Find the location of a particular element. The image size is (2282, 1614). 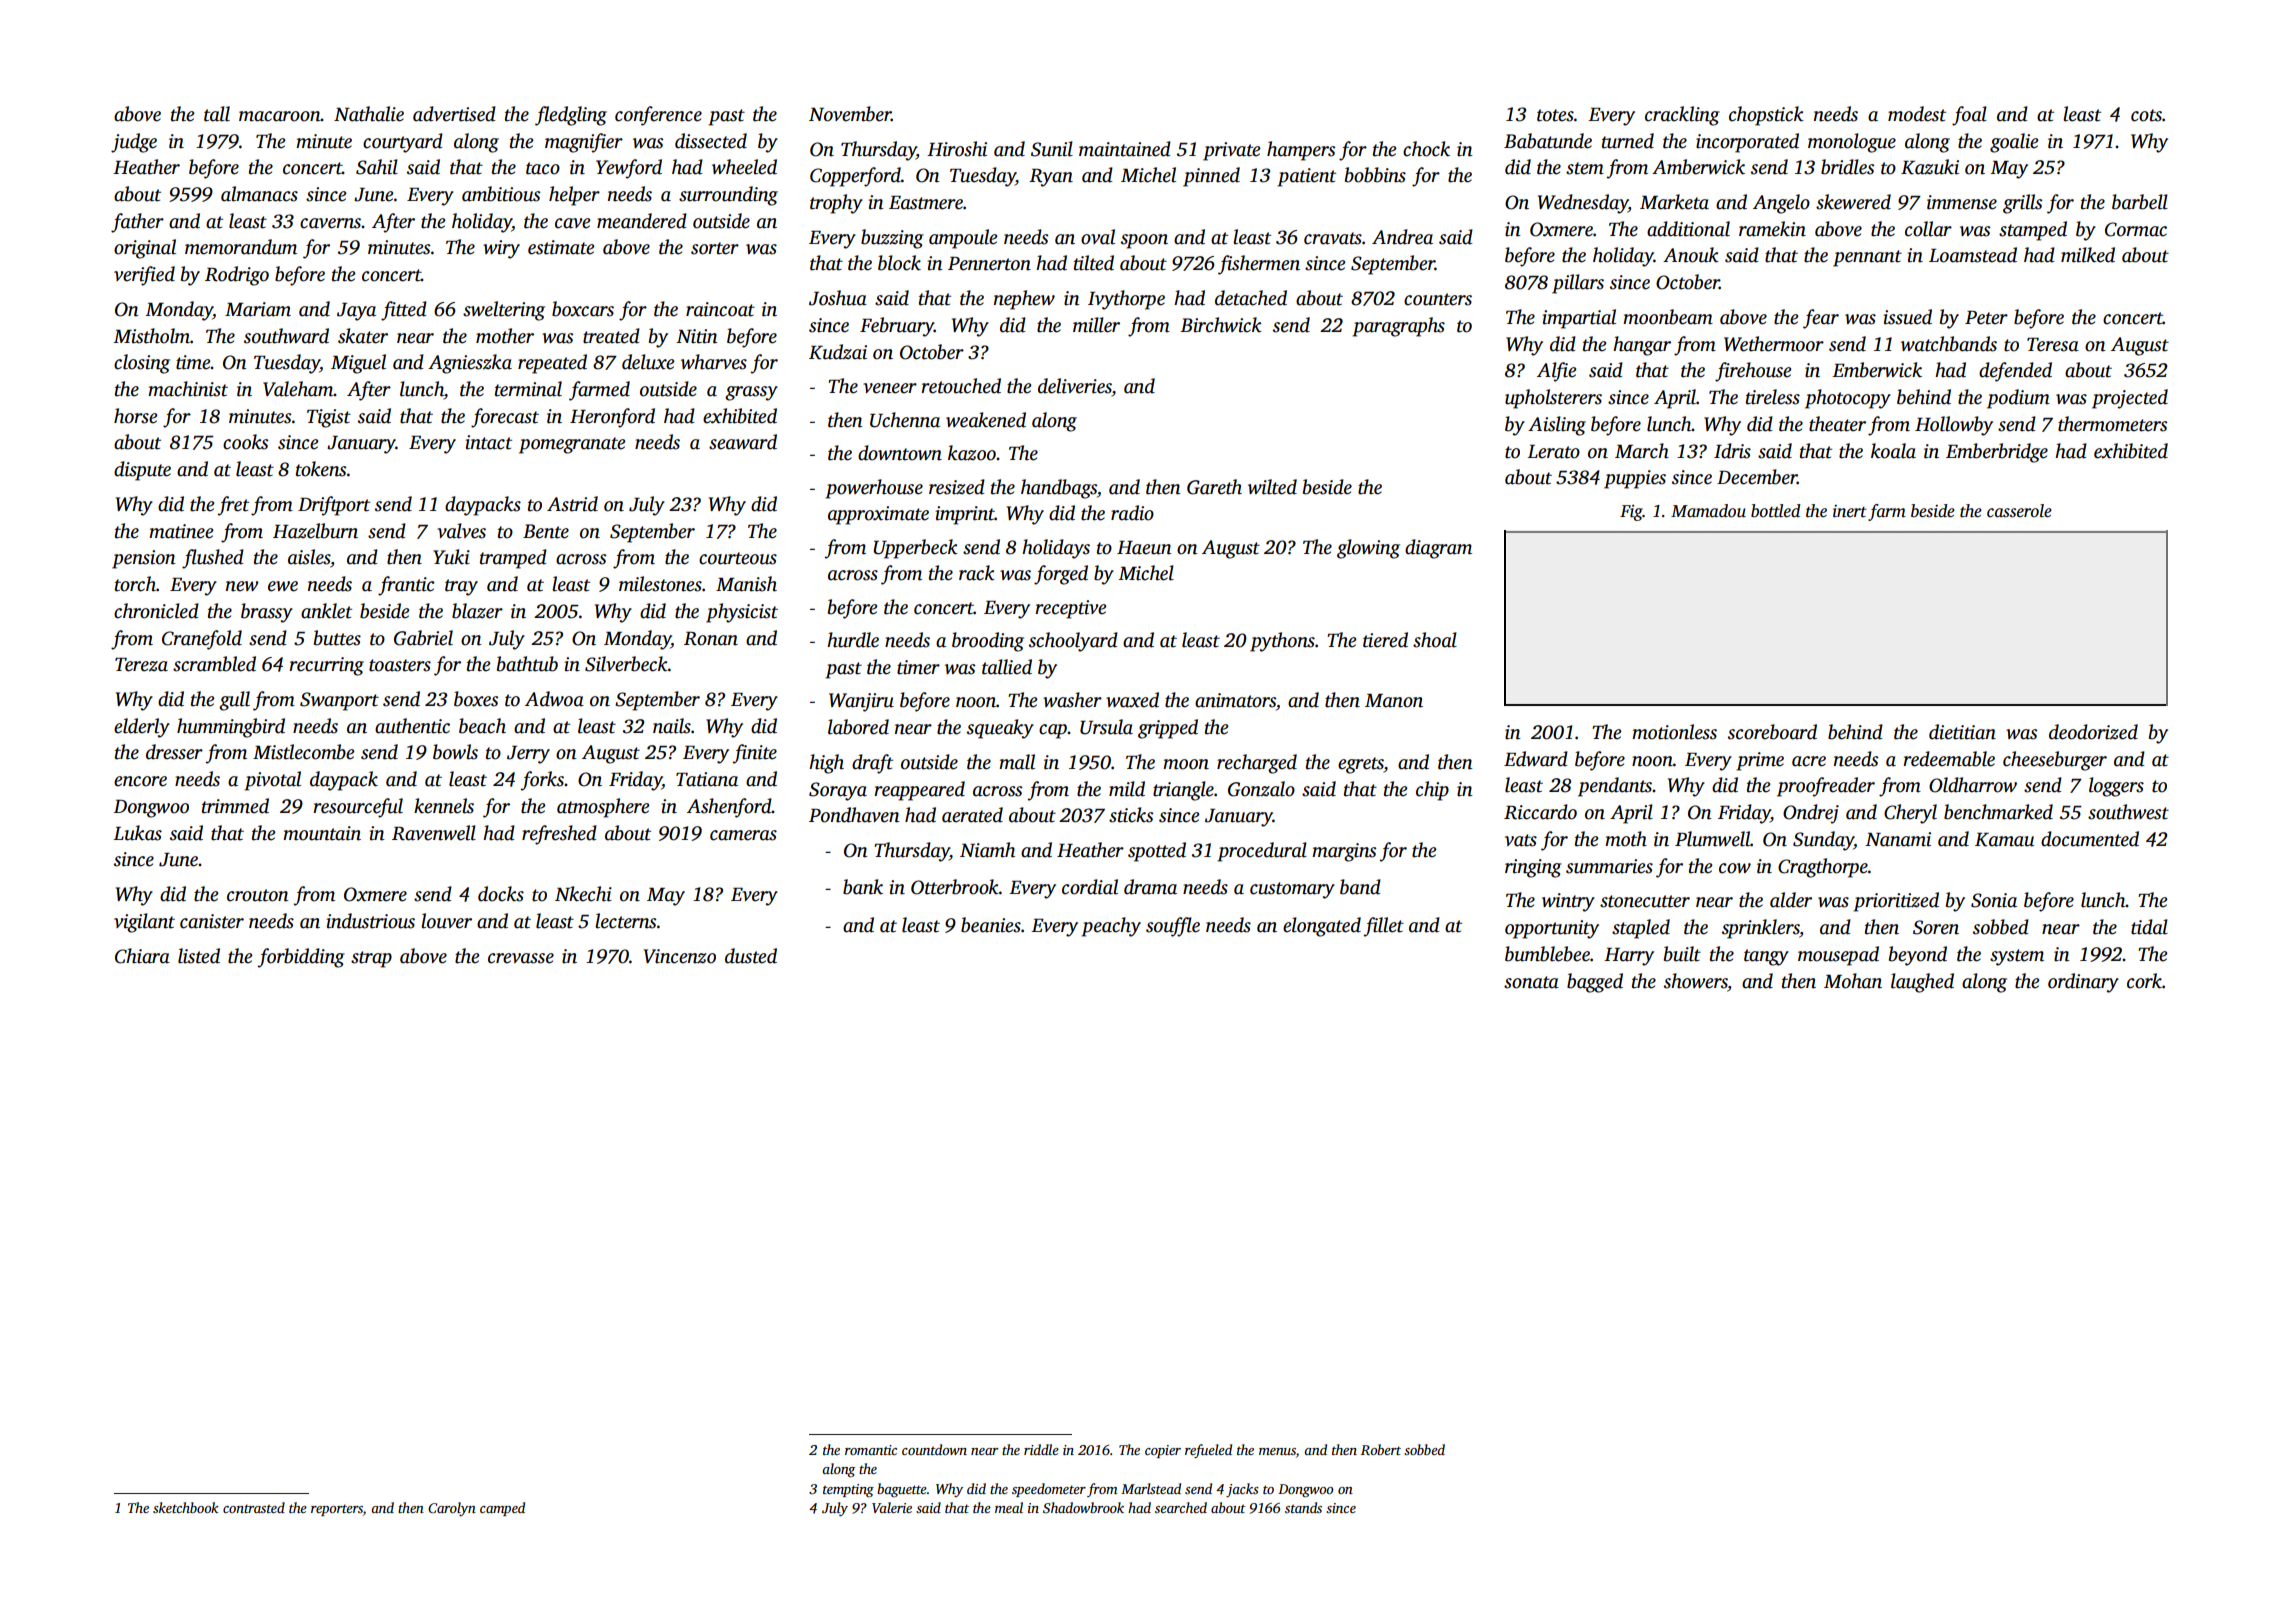

beanies is located at coordinates (991, 925).
